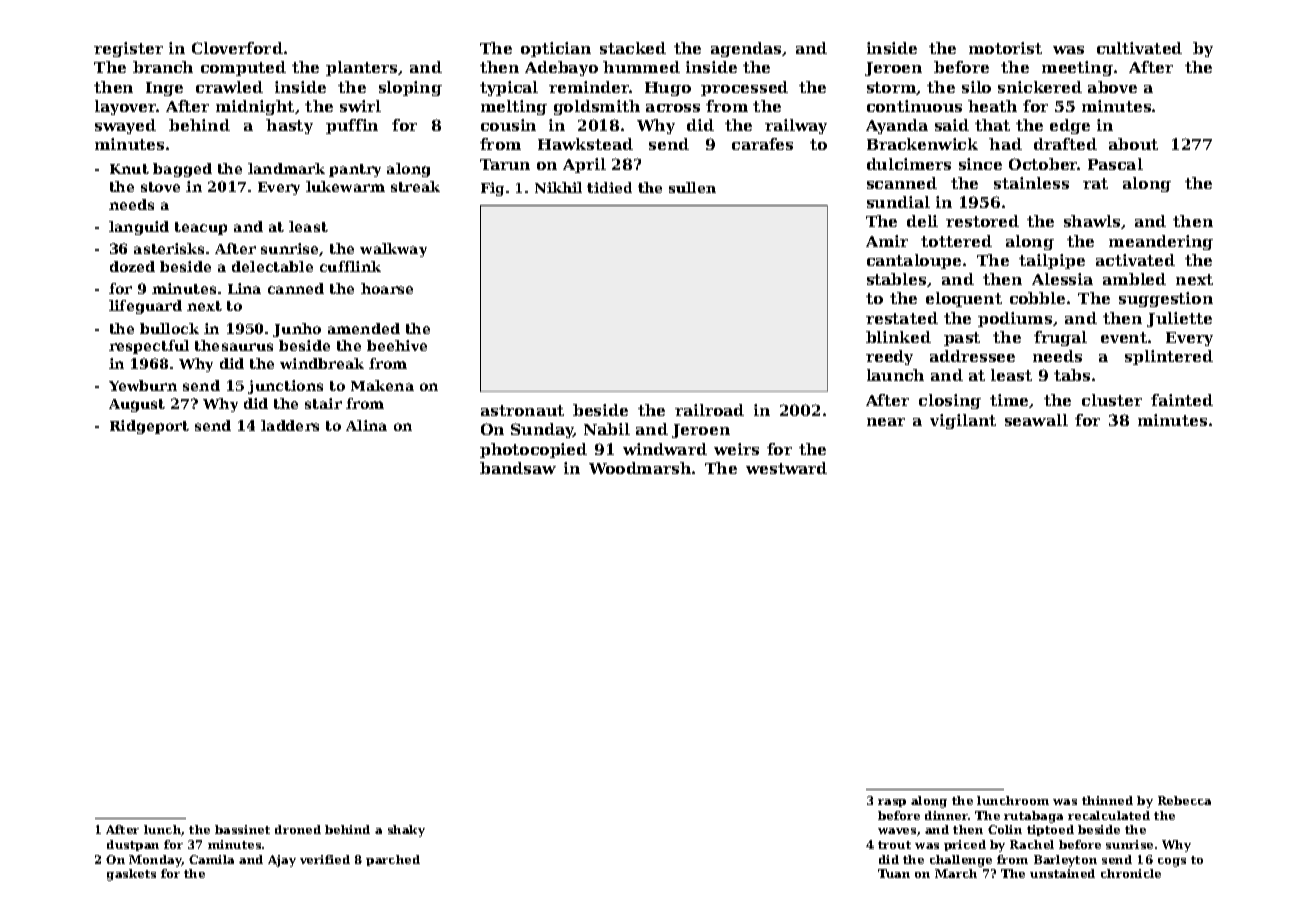 This screenshot has height=924, width=1308. Describe the element at coordinates (1133, 144) in the screenshot. I see `about` at that location.
